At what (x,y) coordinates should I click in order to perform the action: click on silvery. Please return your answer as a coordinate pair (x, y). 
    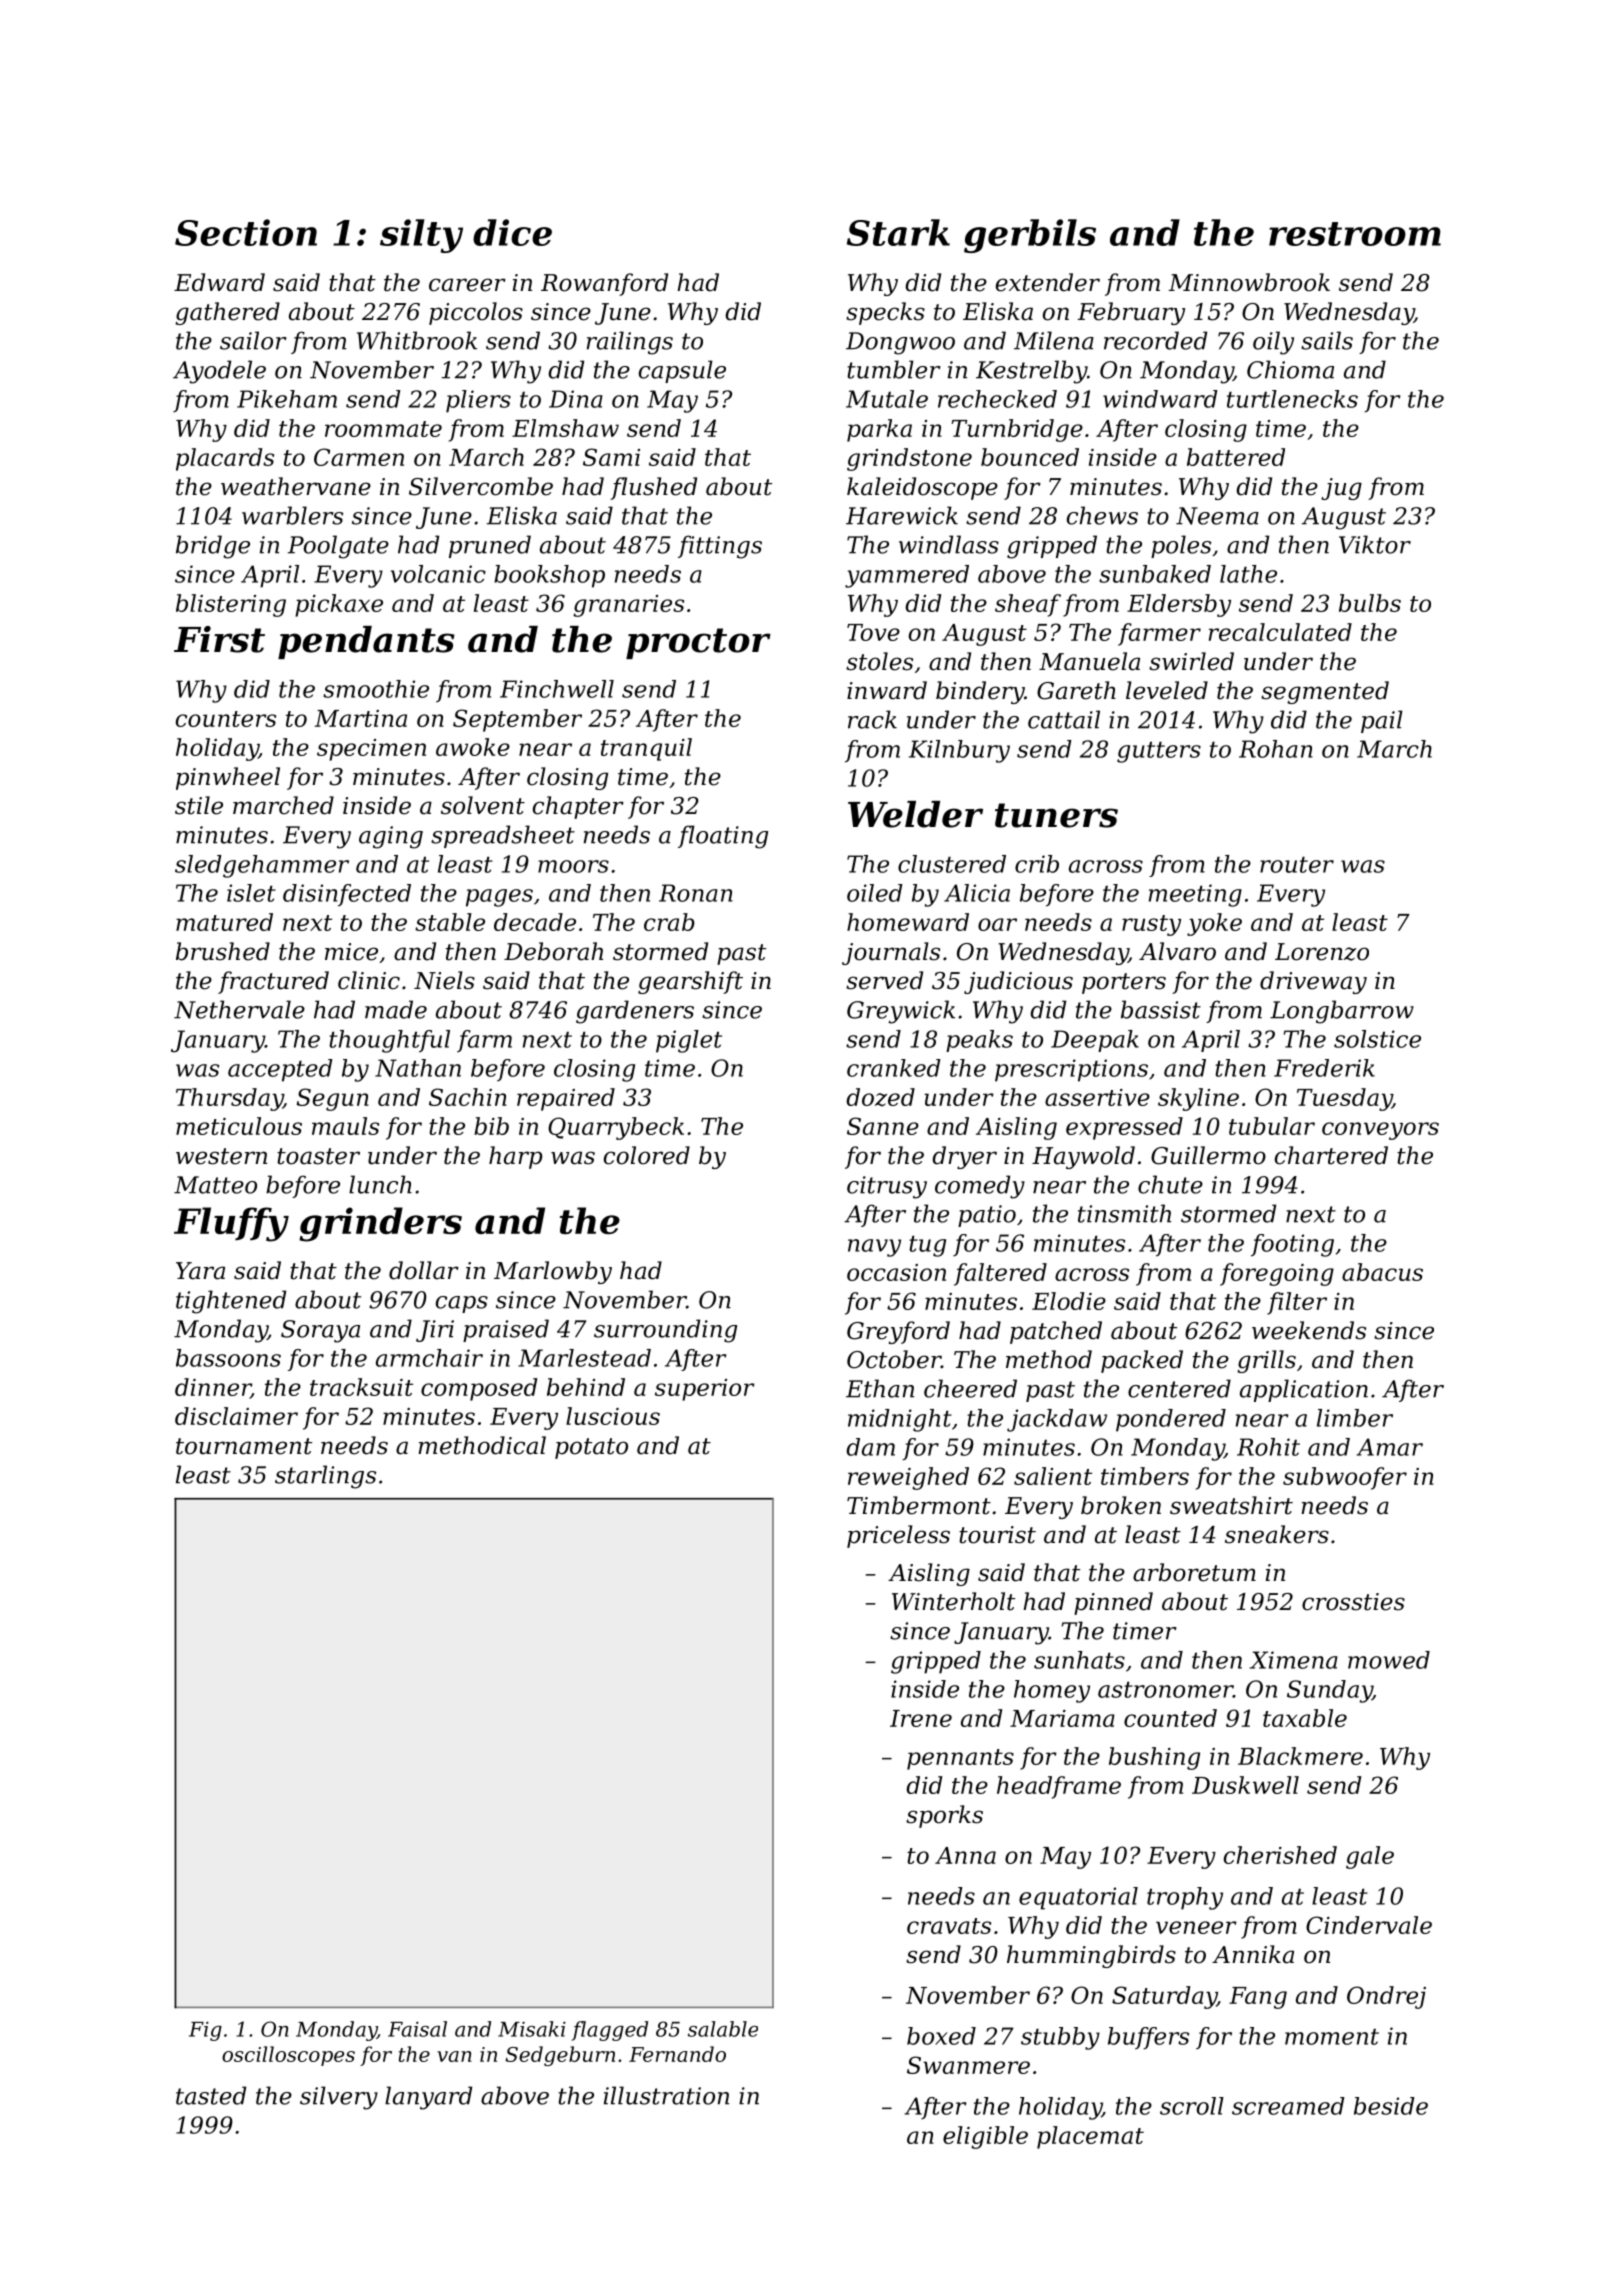
    Looking at the image, I should click on (339, 2098).
